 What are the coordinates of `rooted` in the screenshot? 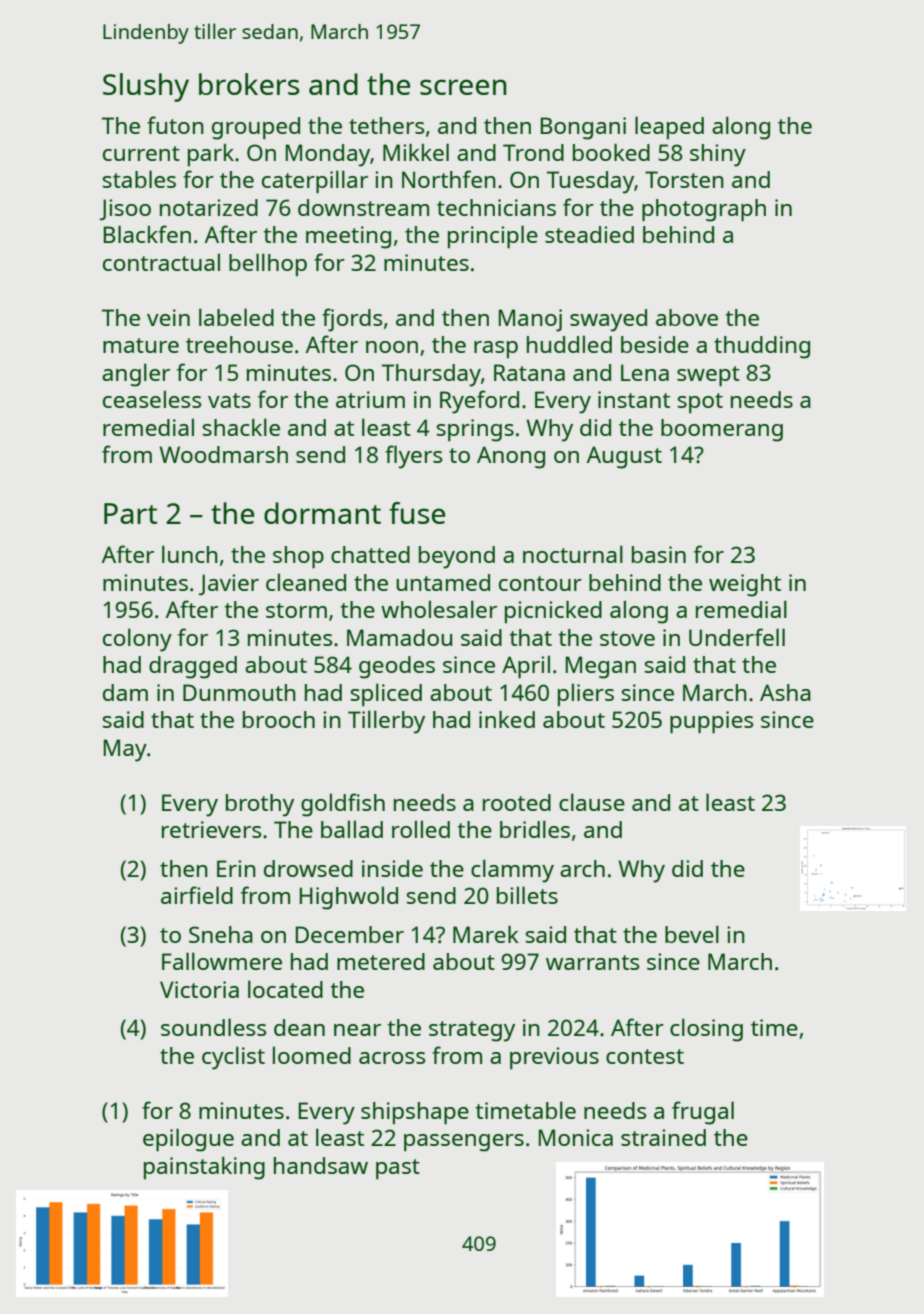 It's located at (517, 802).
